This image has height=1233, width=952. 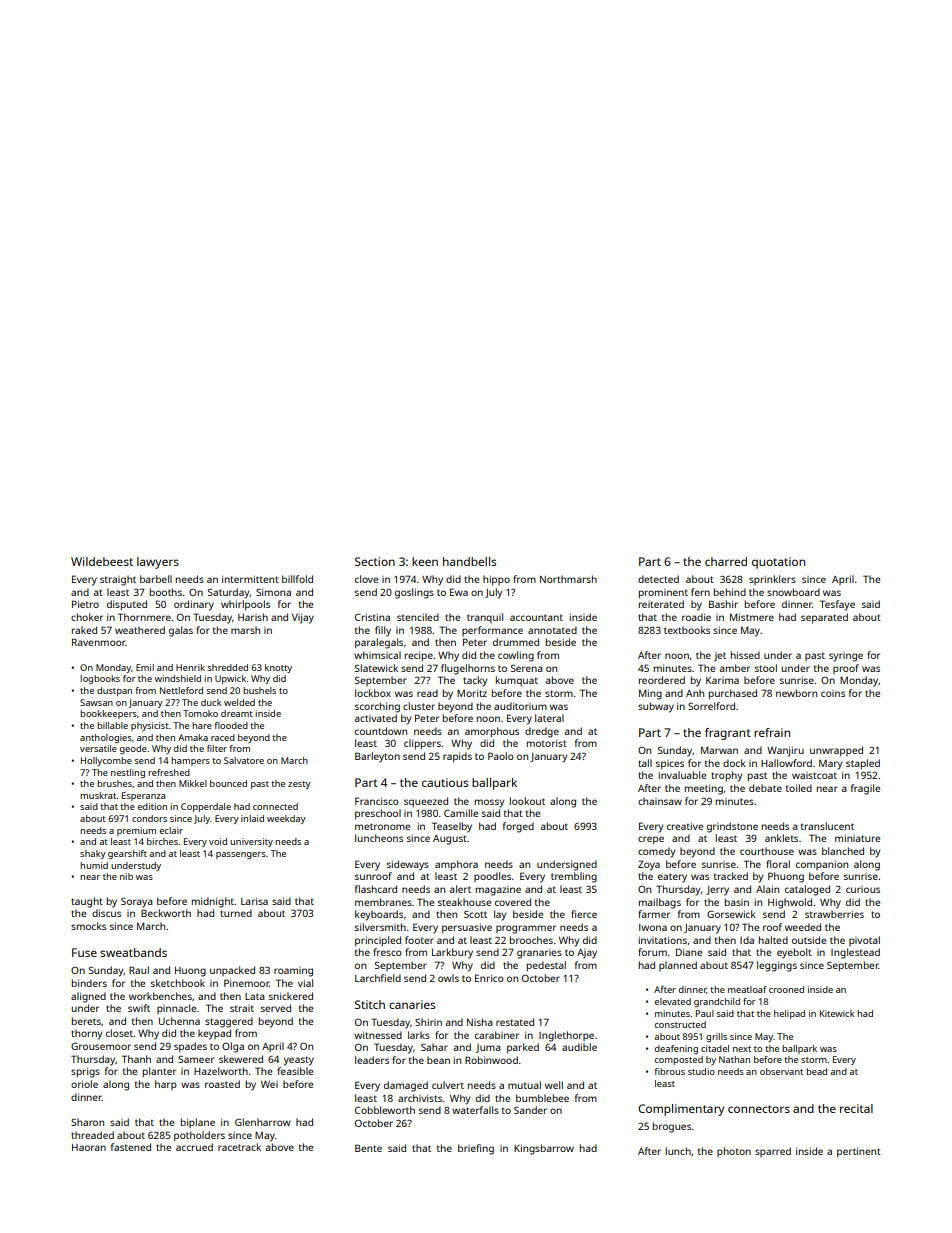 I want to click on basin, so click(x=737, y=902).
